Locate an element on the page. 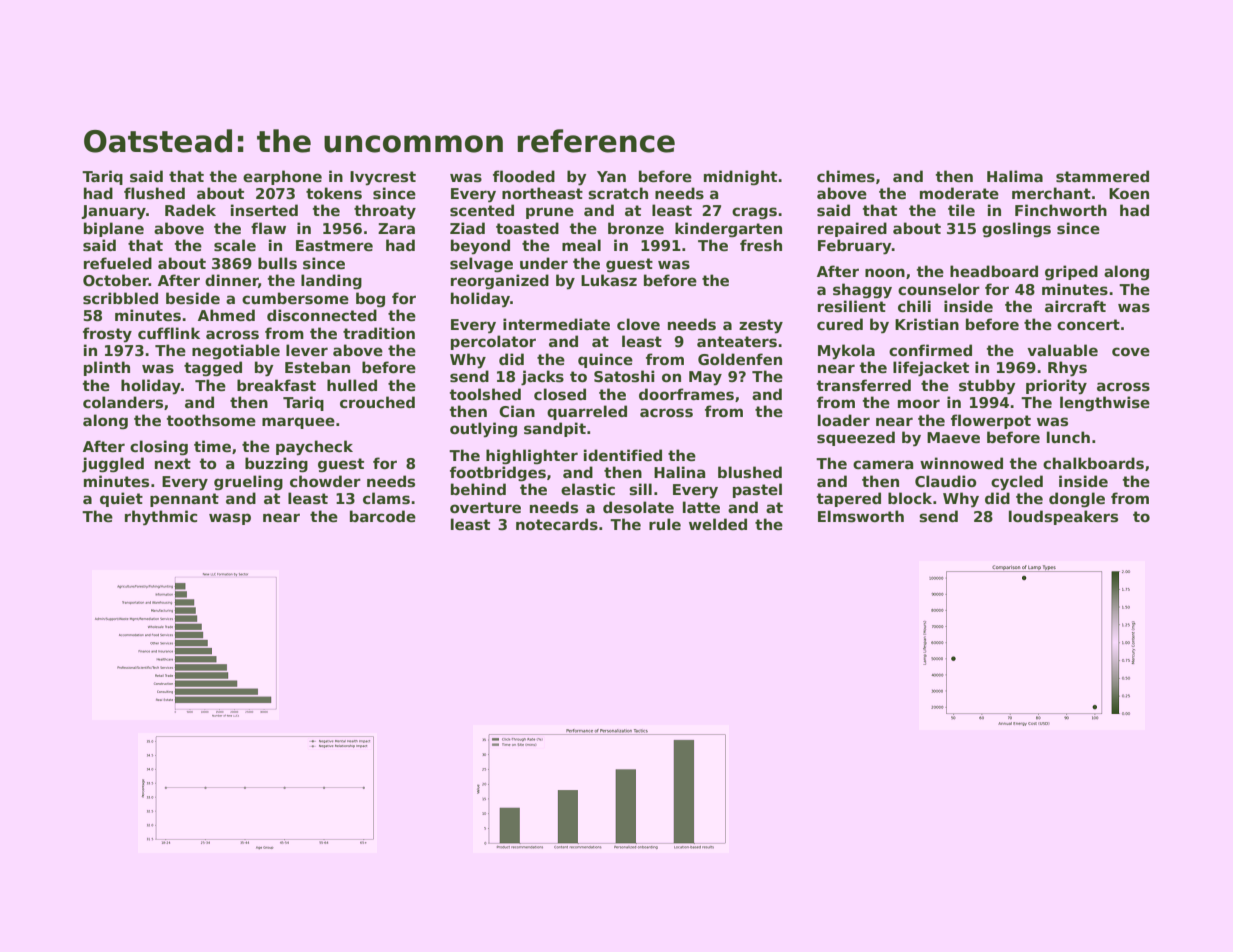 The image size is (1233, 952). lengthwise is located at coordinates (1105, 403).
